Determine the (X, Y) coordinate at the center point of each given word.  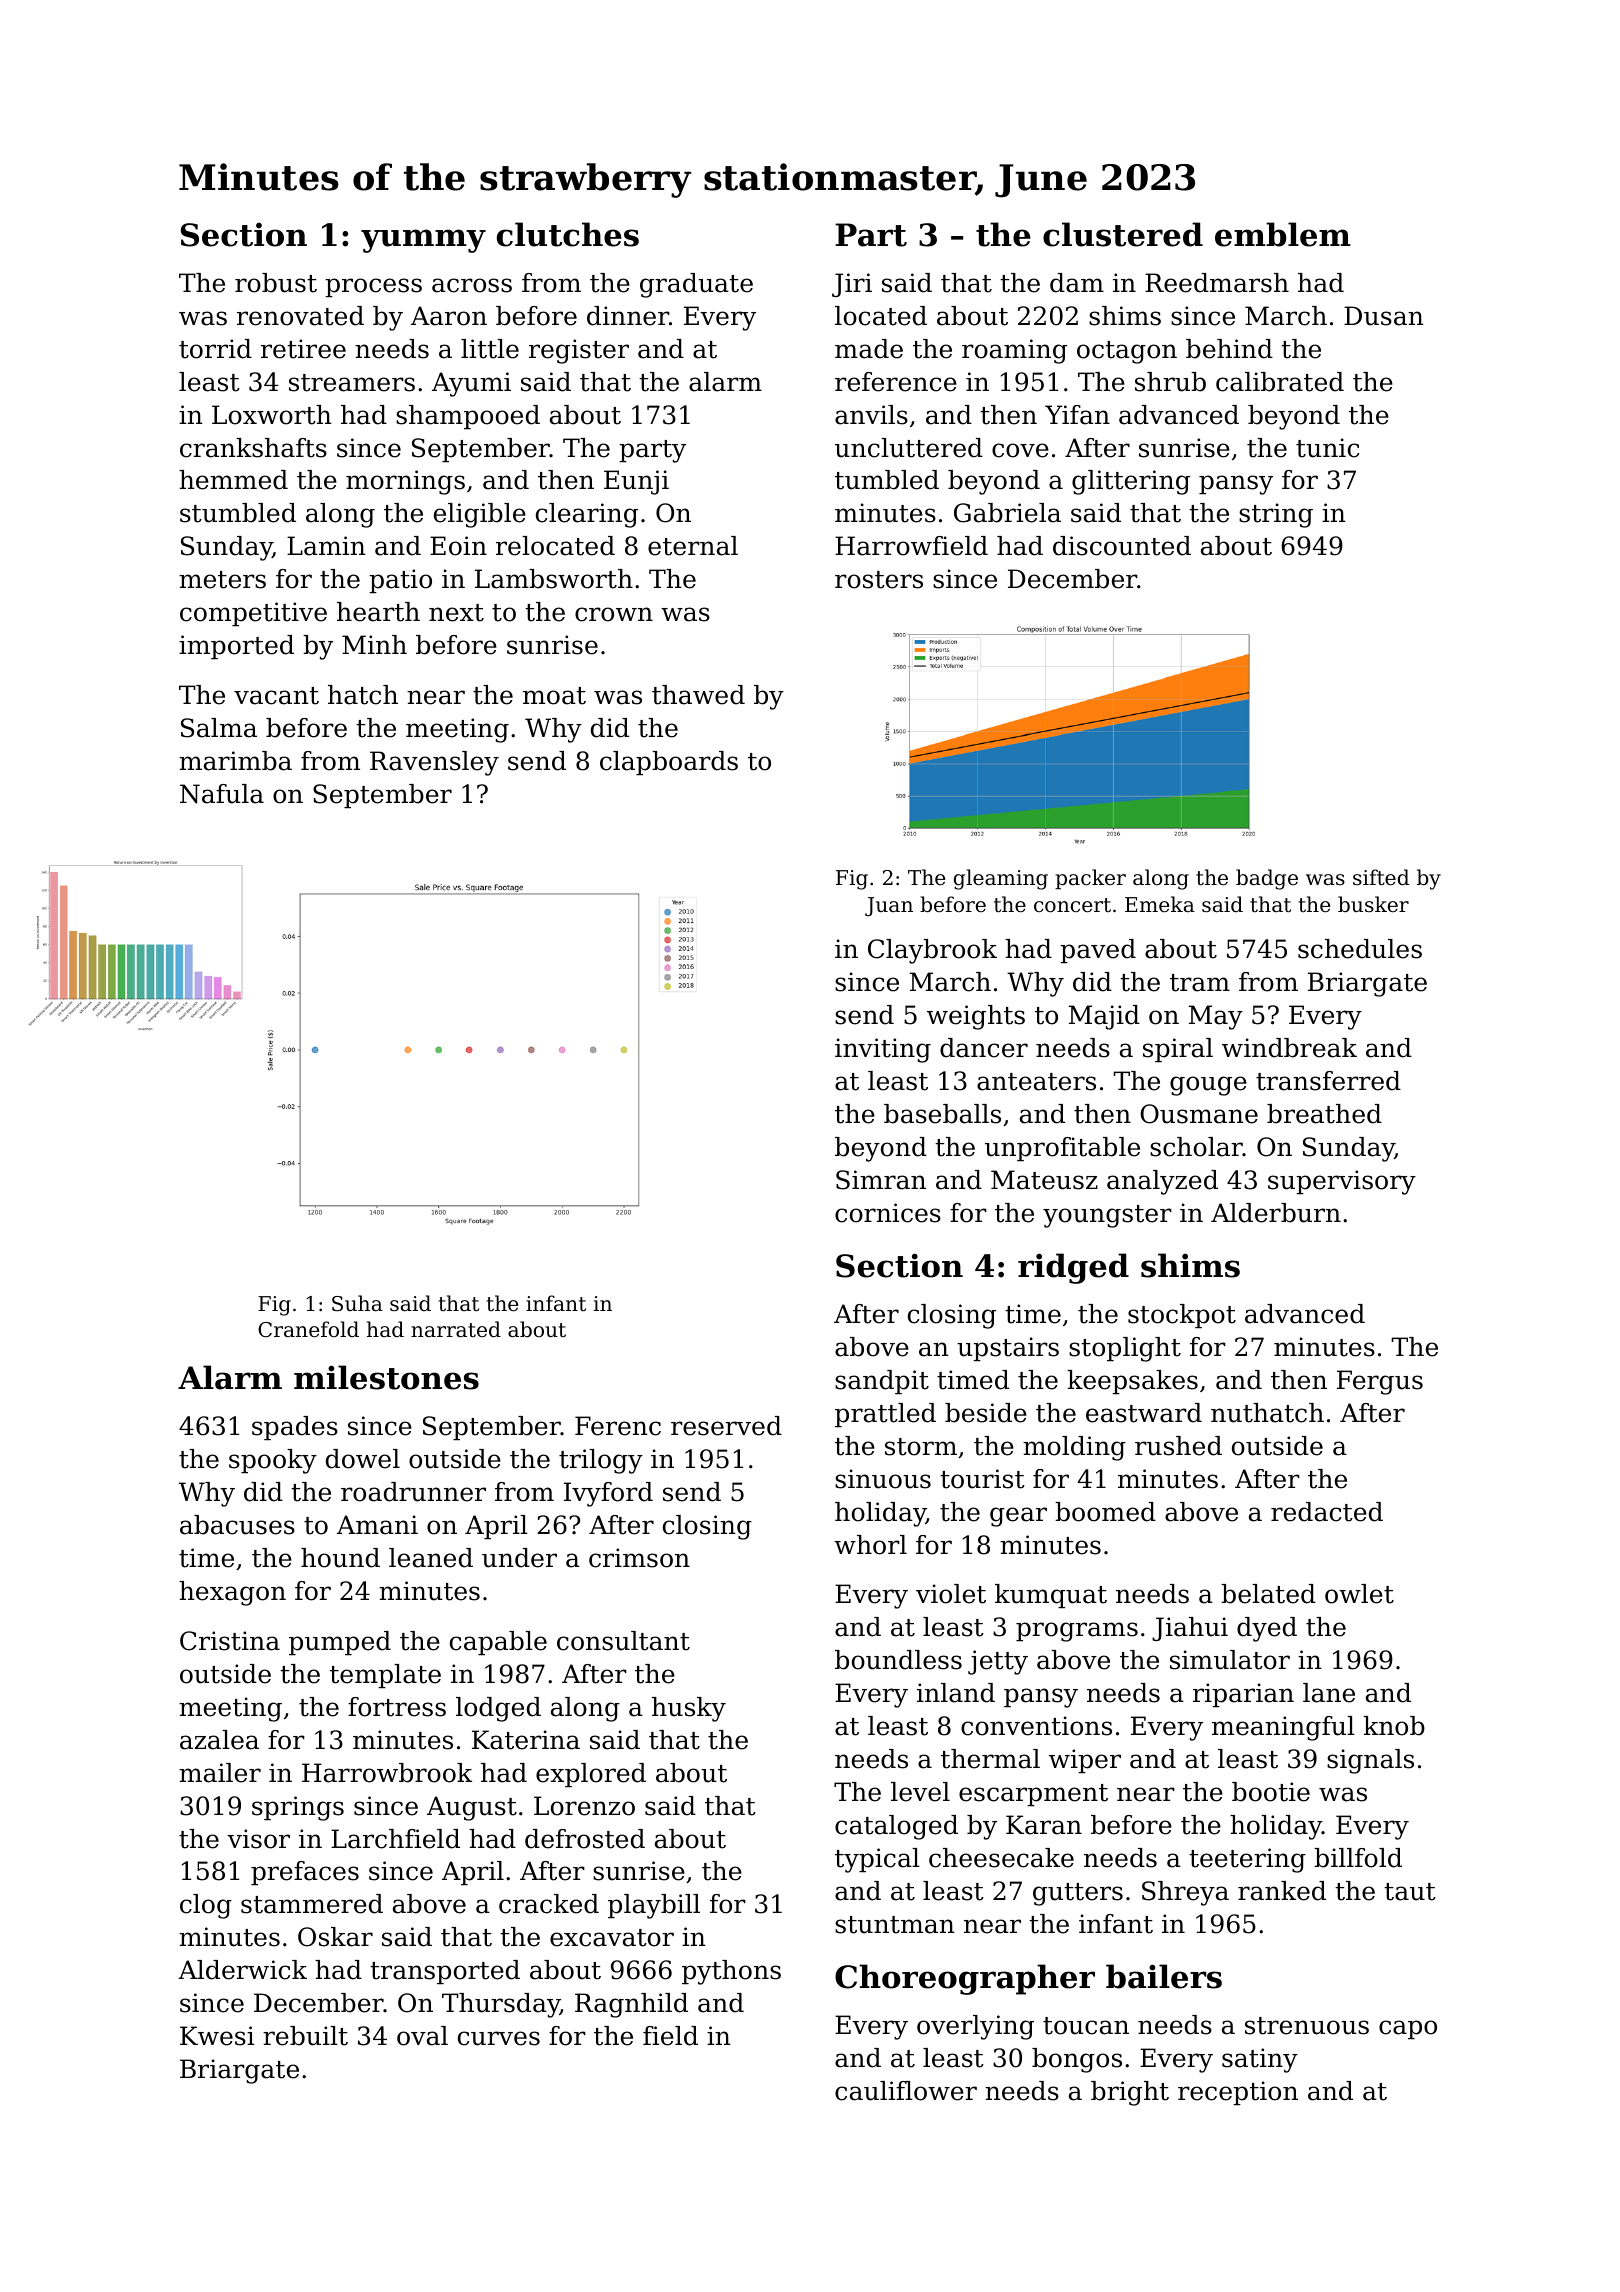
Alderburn (1276, 1213)
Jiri (852, 285)
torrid (215, 349)
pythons (731, 1972)
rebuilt (305, 2036)
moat (554, 696)
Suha (357, 1303)
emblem (1283, 234)
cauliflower (906, 2091)
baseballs (942, 1114)
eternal (693, 546)
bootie (1271, 1792)
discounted (1122, 546)
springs (298, 1808)
